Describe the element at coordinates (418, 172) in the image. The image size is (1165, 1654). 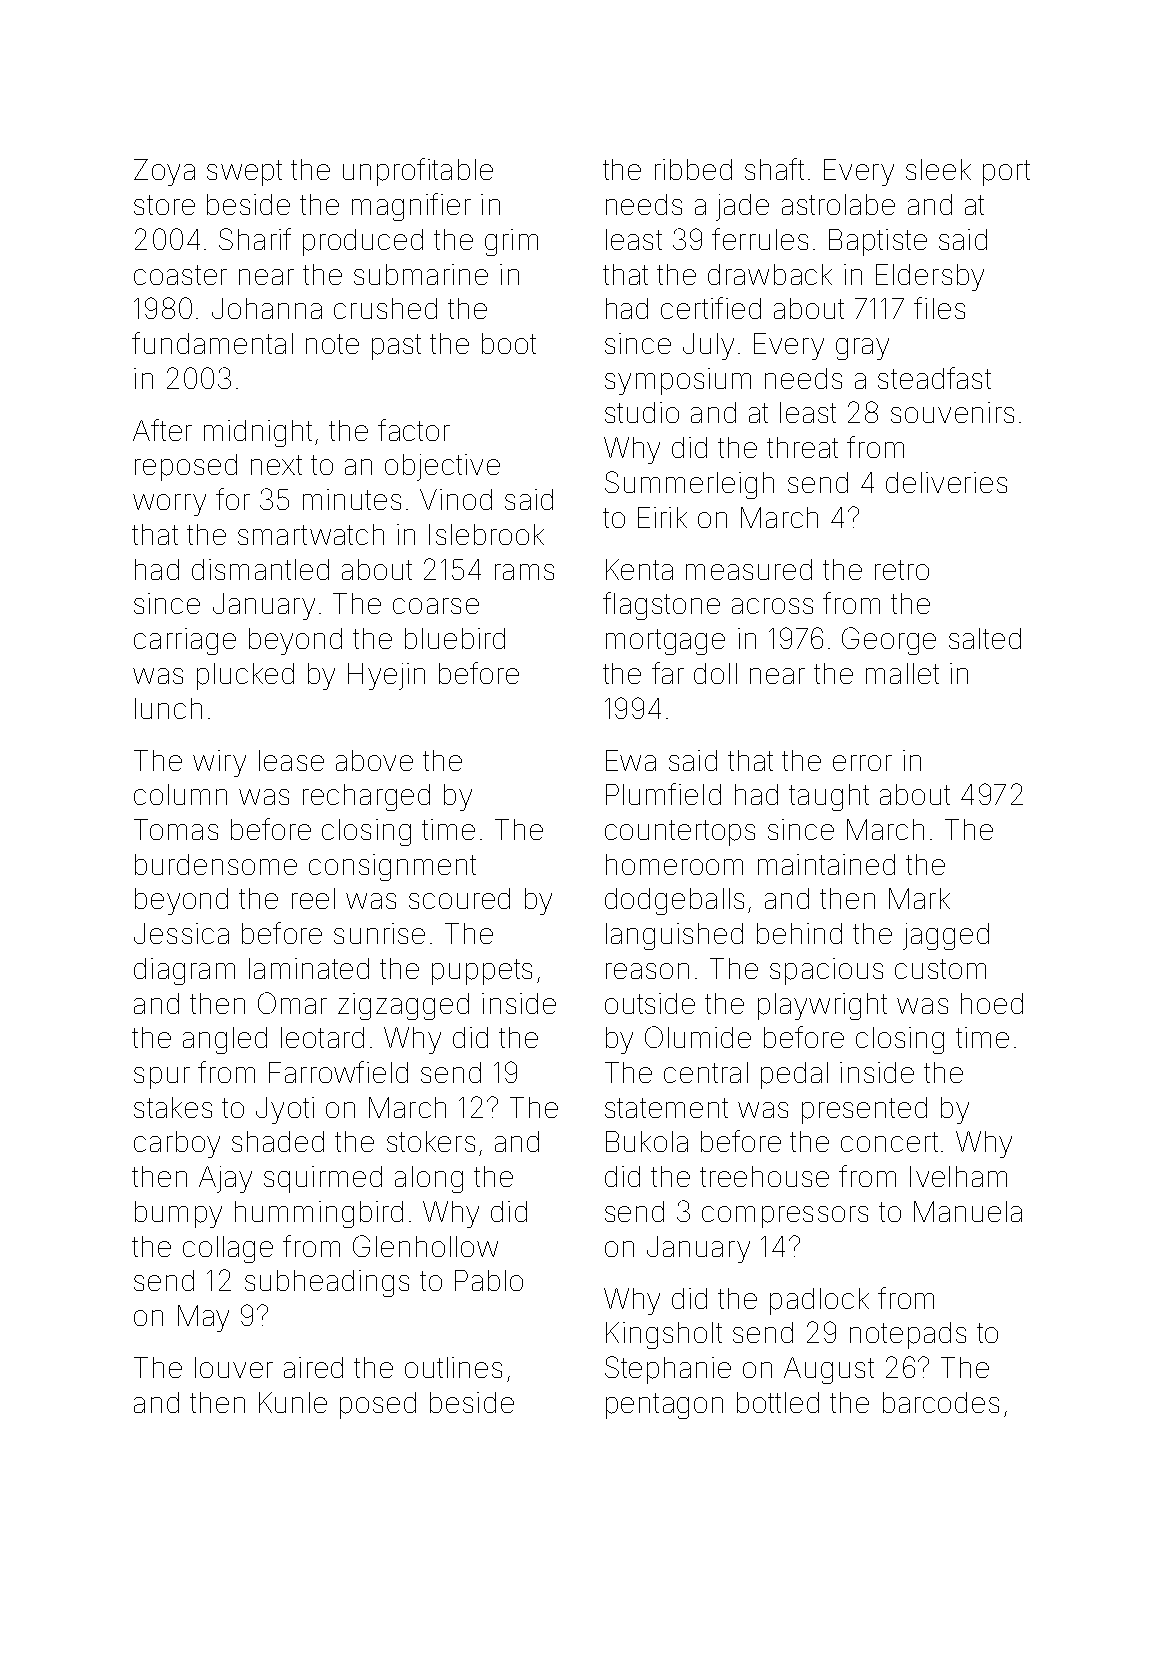
I see `unprofitable` at that location.
